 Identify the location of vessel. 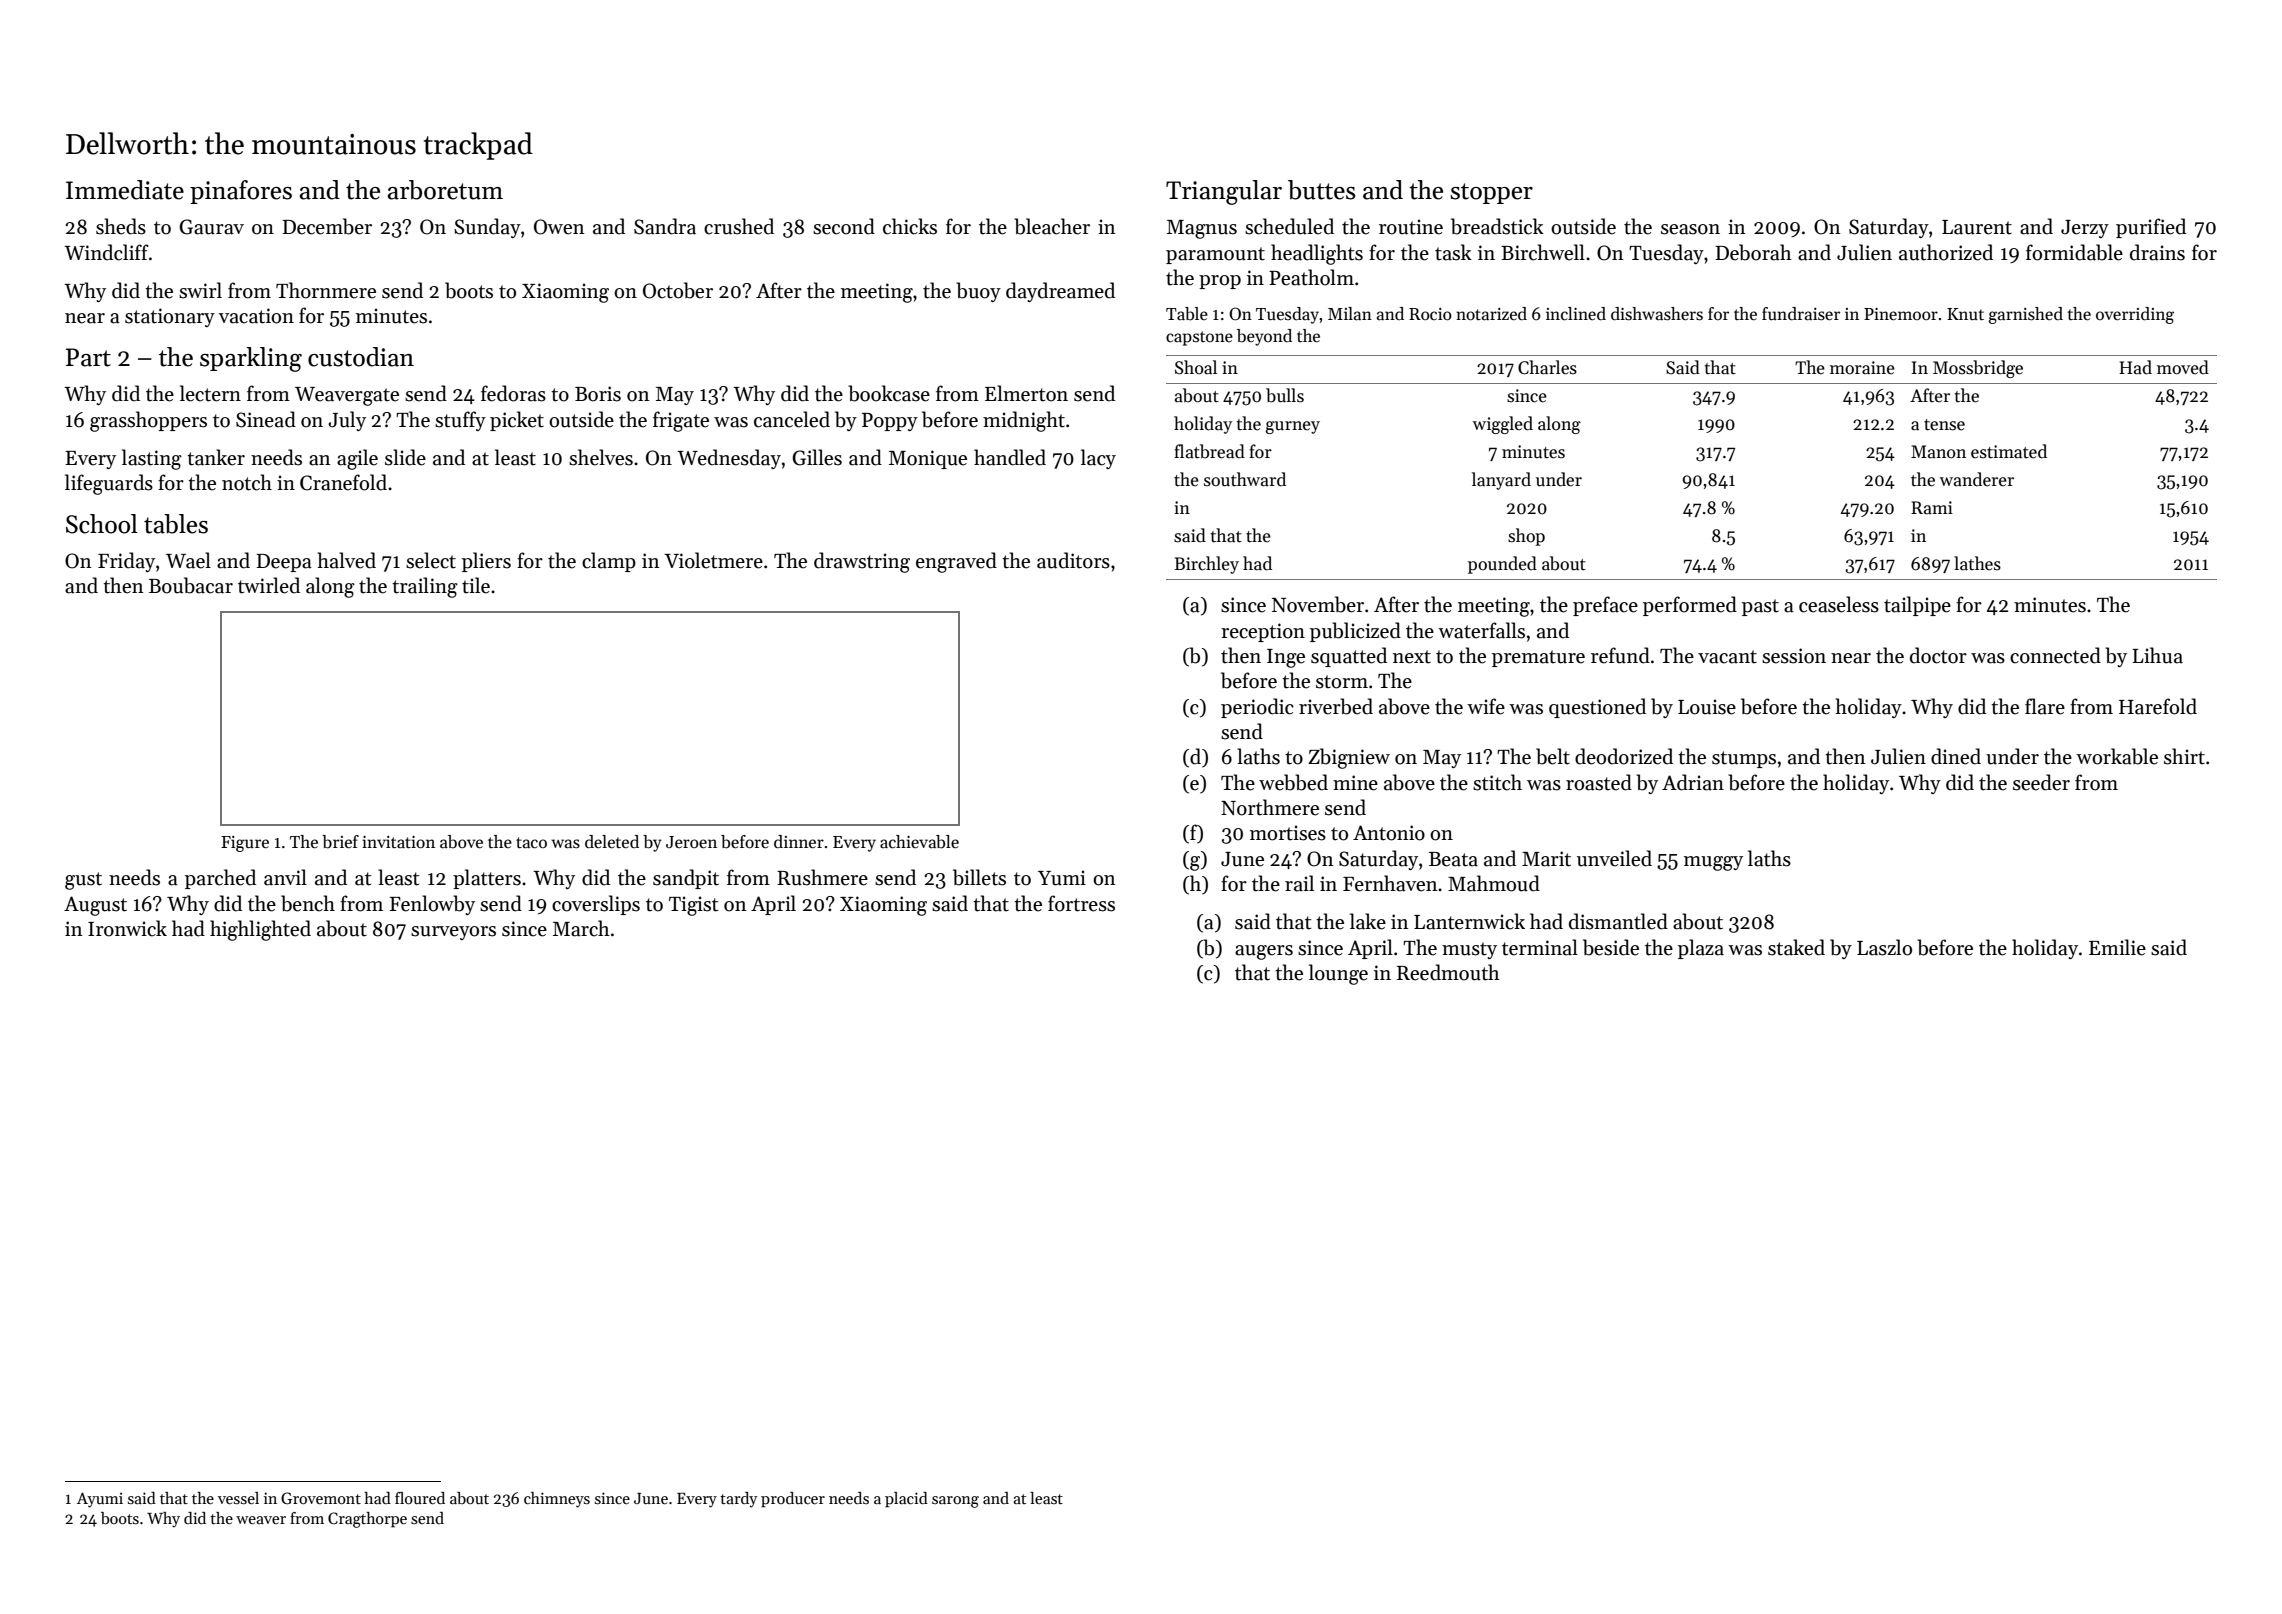
(238, 1498).
